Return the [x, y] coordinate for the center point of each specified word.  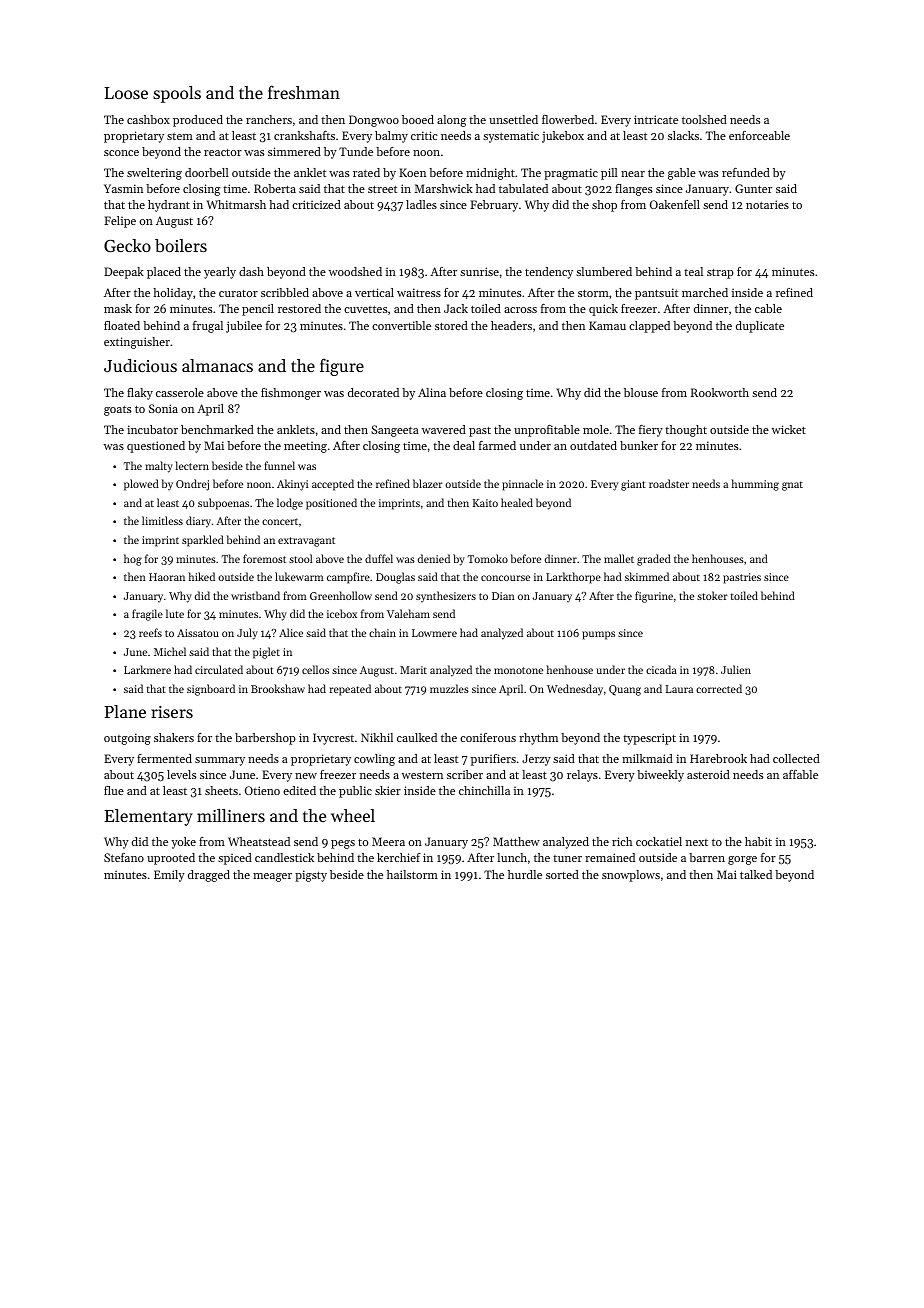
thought [686, 431]
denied [434, 558]
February [494, 206]
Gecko [127, 245]
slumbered [604, 271]
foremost [264, 558]
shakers [174, 737]
